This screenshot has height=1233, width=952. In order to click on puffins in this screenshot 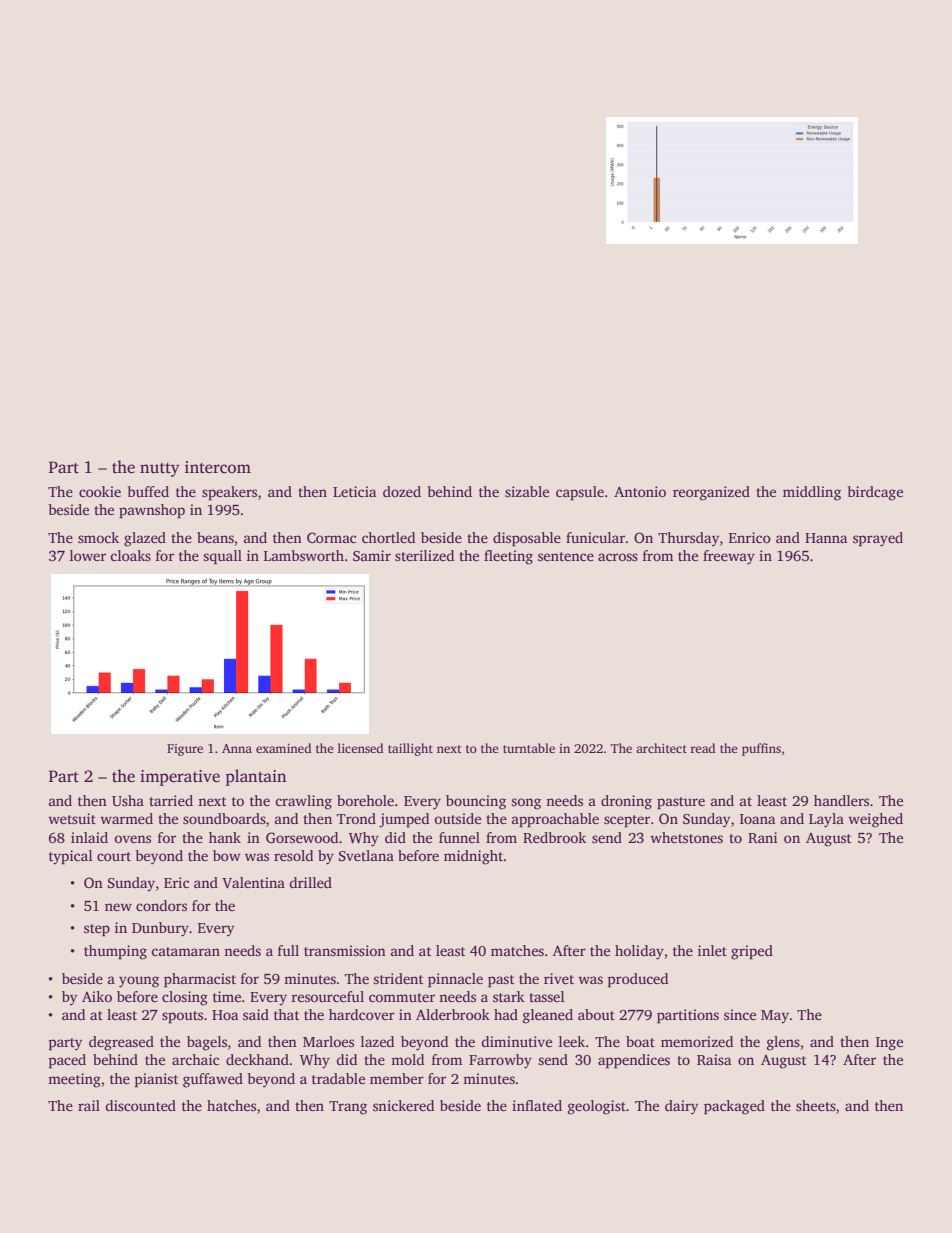, I will do `click(761, 749)`.
